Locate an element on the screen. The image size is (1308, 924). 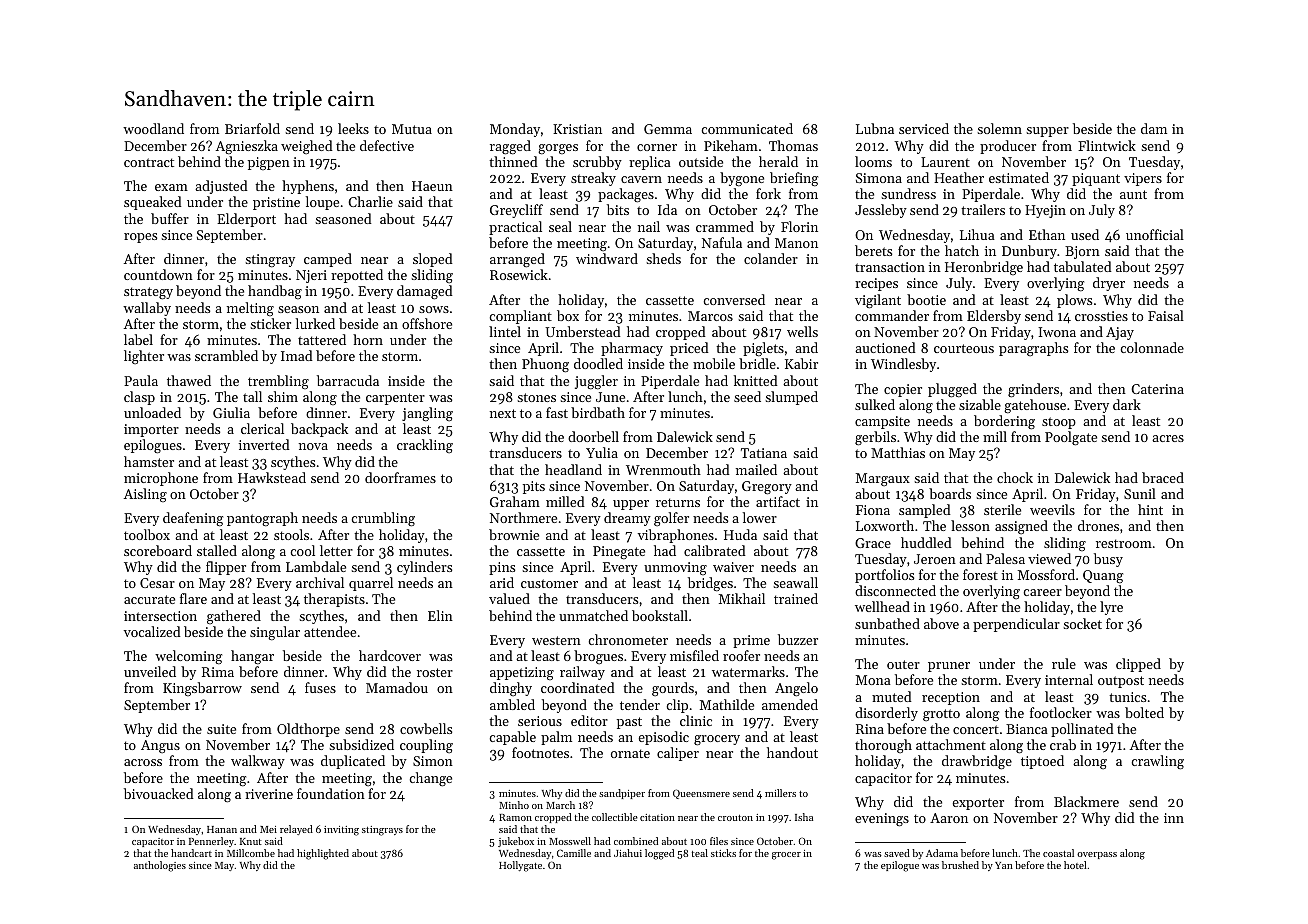
Queensmere is located at coordinates (701, 794).
